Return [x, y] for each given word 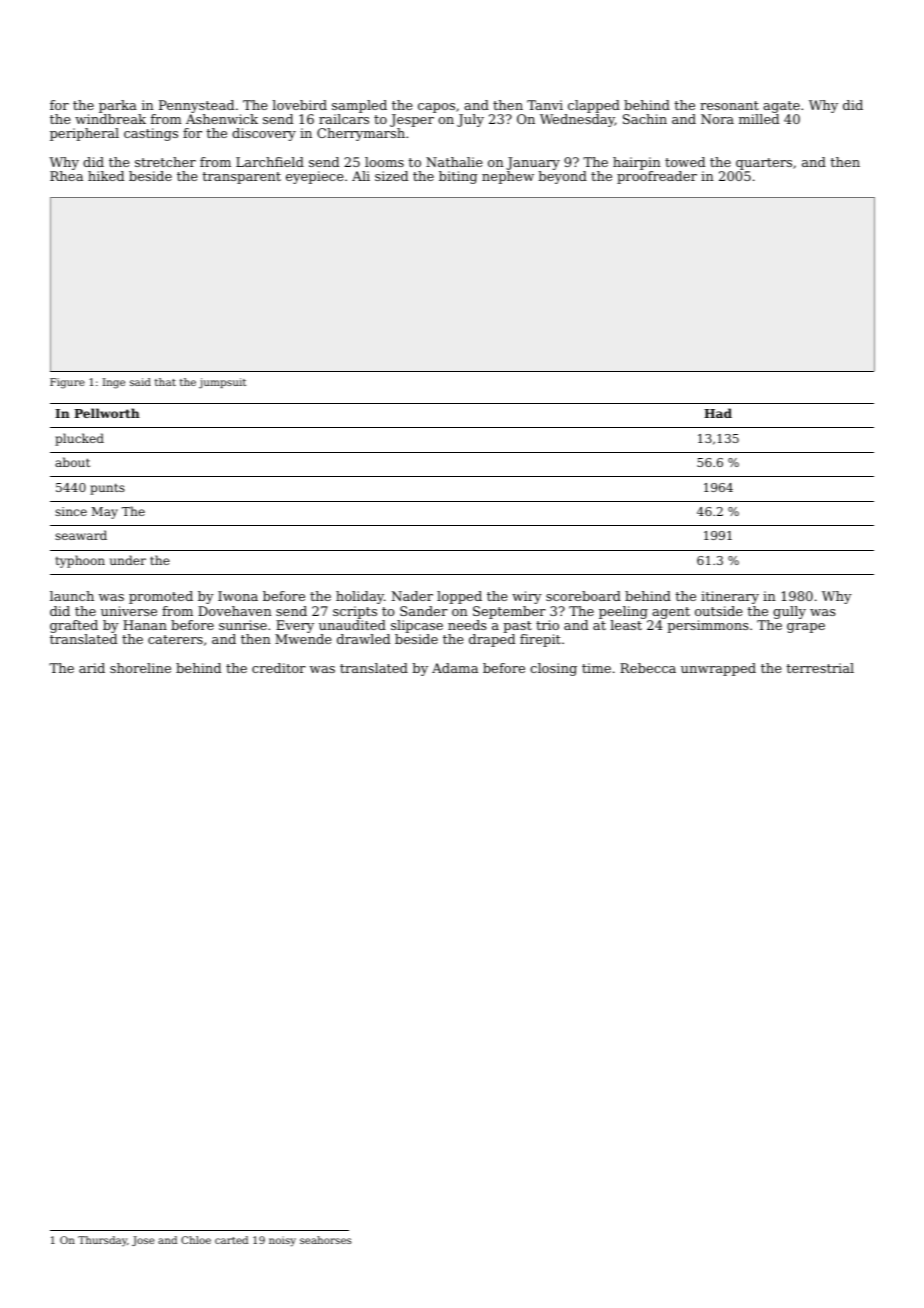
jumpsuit [222, 383]
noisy [282, 1241]
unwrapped [718, 669]
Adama [455, 668]
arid [92, 668]
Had [718, 413]
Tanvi [545, 105]
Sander [424, 611]
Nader [412, 596]
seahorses [326, 1240]
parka [118, 106]
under [128, 560]
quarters [764, 164]
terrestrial [820, 668]
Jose [143, 1241]
